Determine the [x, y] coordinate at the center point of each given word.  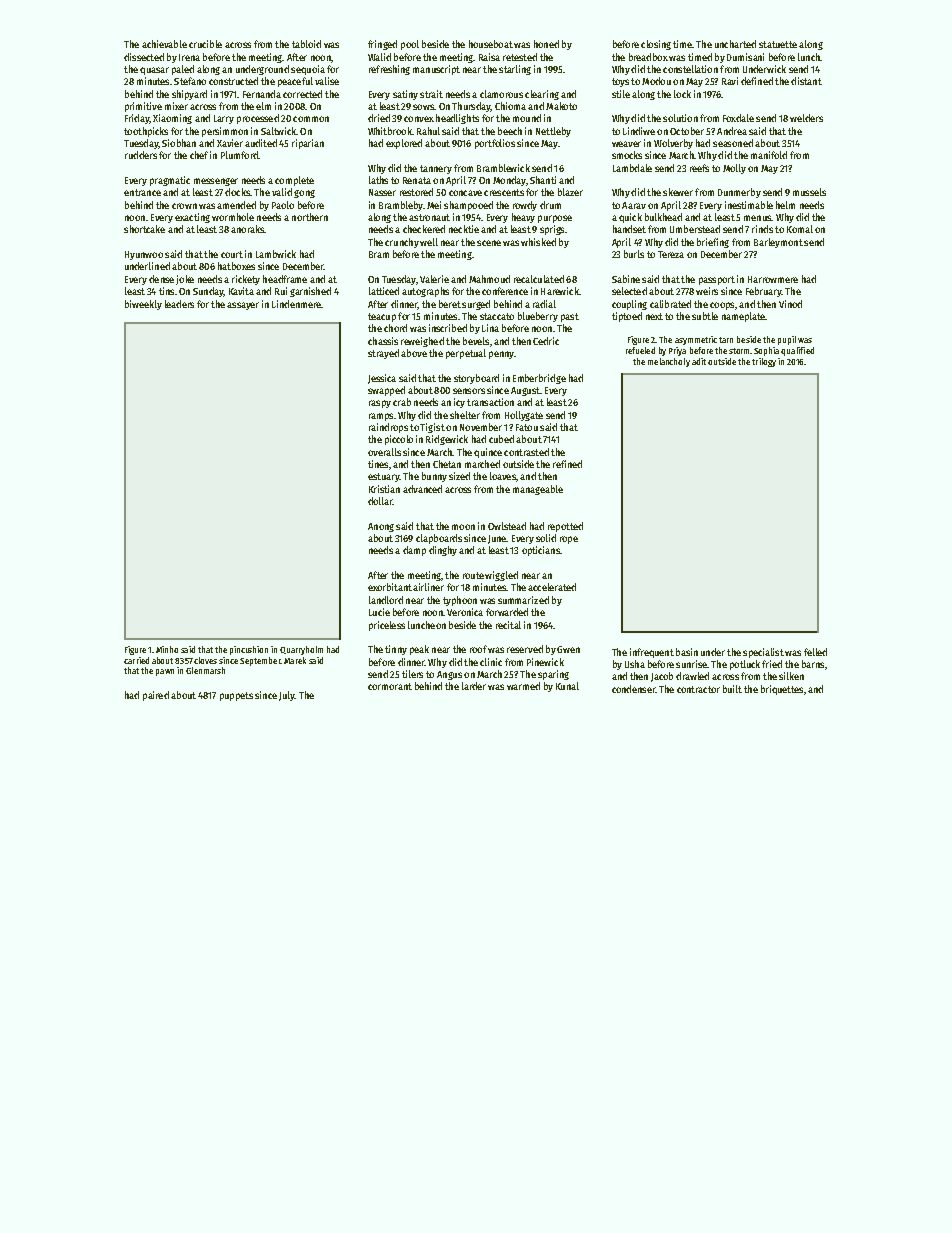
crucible [205, 44]
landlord [386, 600]
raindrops [388, 428]
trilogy [764, 362]
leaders [179, 304]
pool [410, 45]
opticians [541, 551]
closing [656, 45]
